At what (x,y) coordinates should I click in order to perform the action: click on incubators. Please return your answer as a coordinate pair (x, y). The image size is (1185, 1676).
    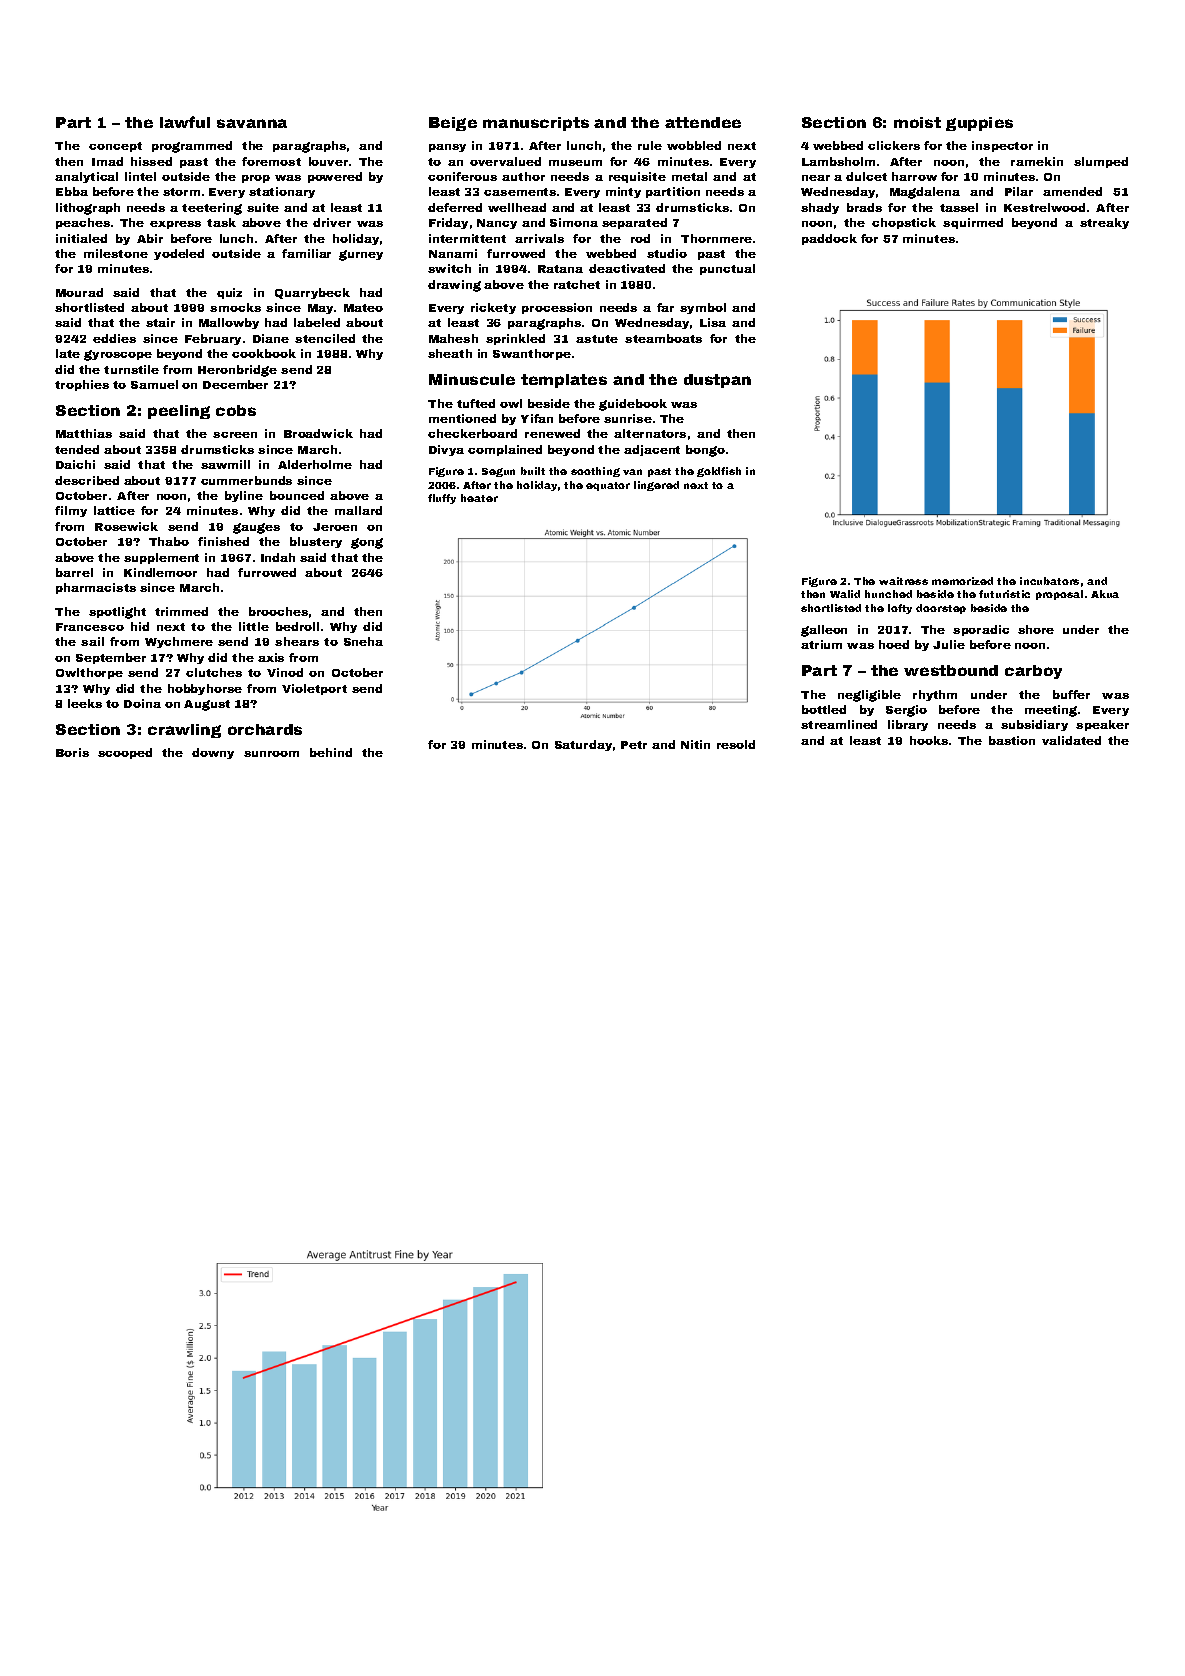
    Looking at the image, I should click on (1049, 581).
